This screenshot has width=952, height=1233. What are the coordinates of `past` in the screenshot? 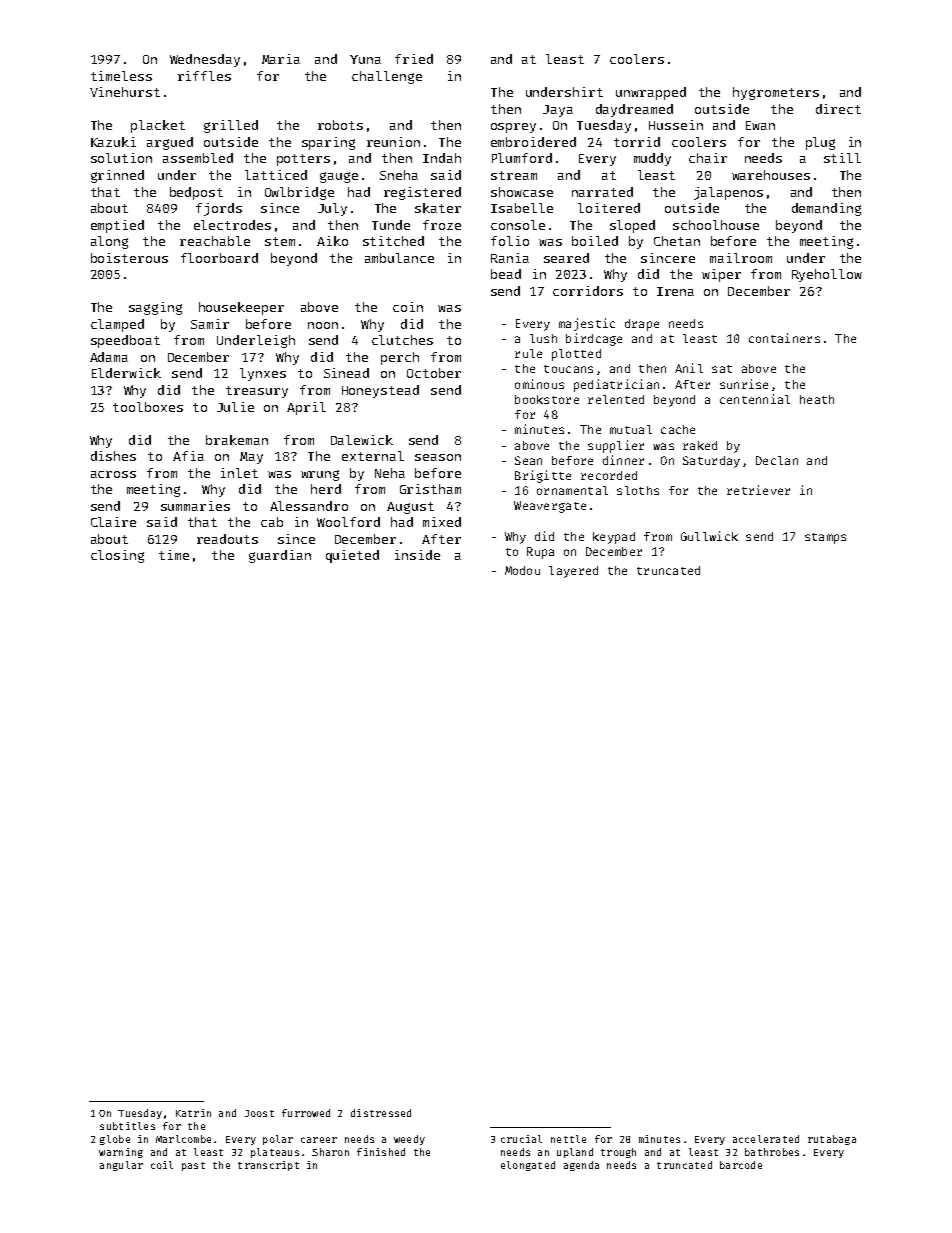 It's located at (193, 1166).
